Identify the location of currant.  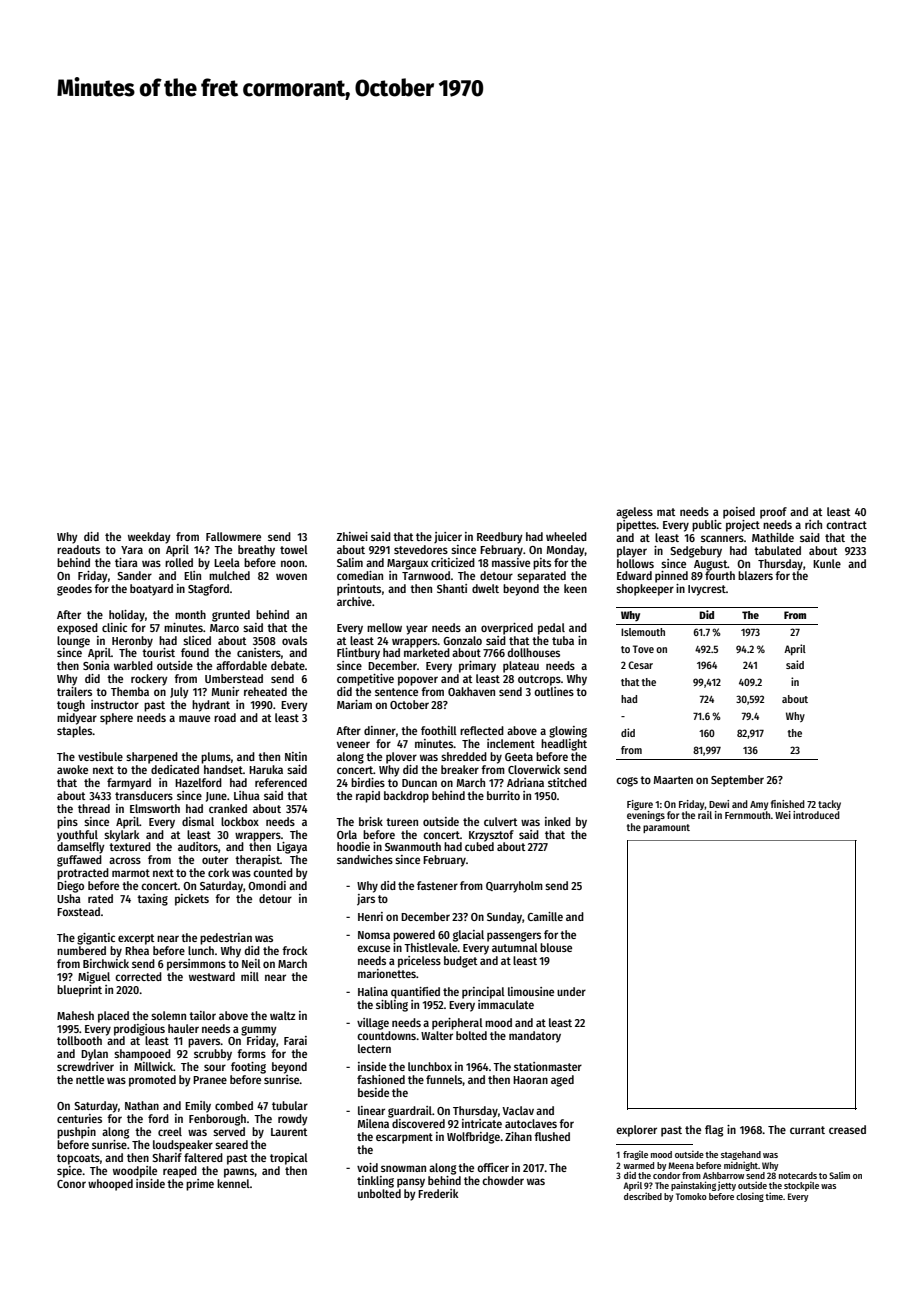
(807, 1130).
